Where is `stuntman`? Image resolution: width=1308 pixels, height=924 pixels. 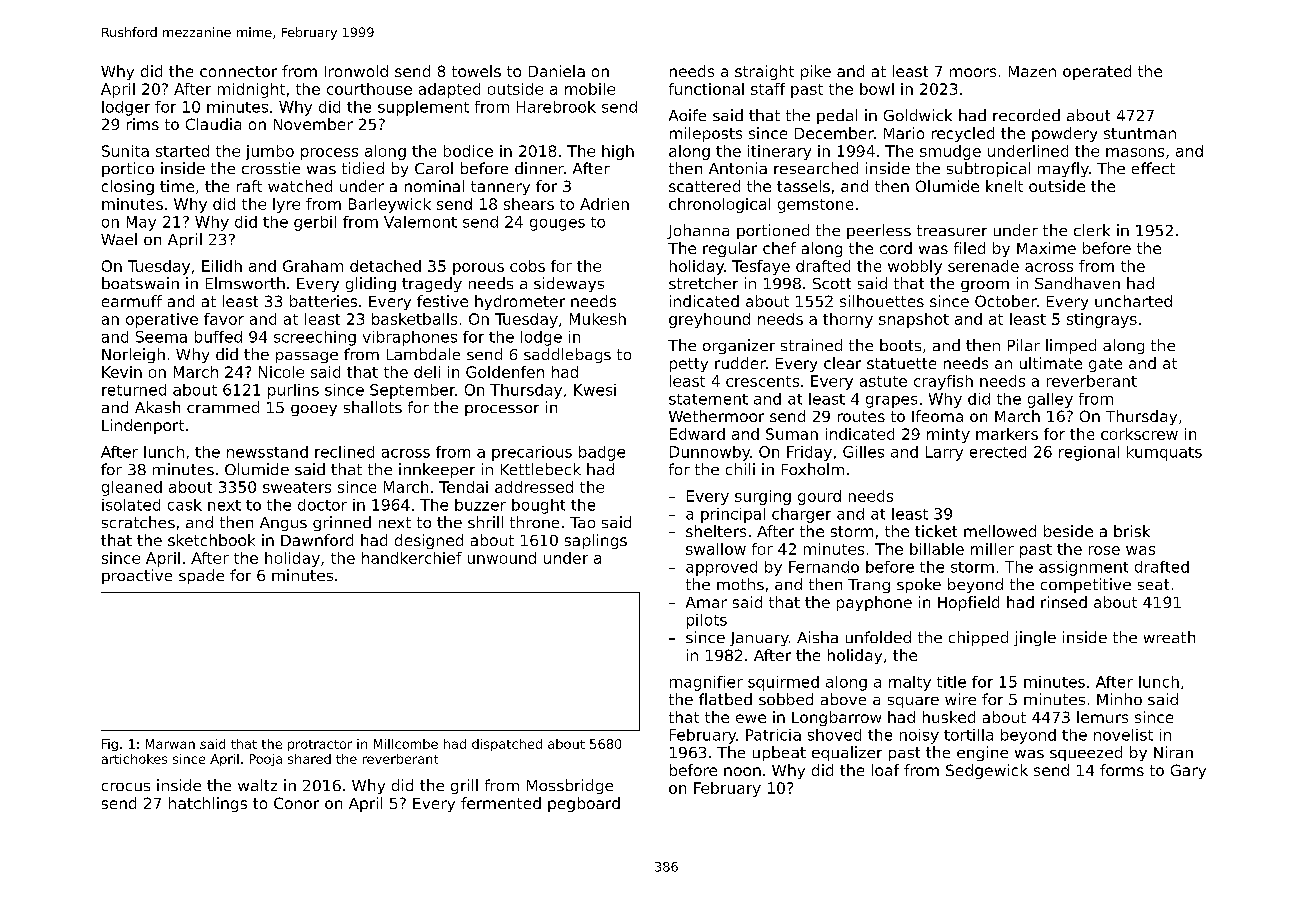
stuntman is located at coordinates (1140, 133).
